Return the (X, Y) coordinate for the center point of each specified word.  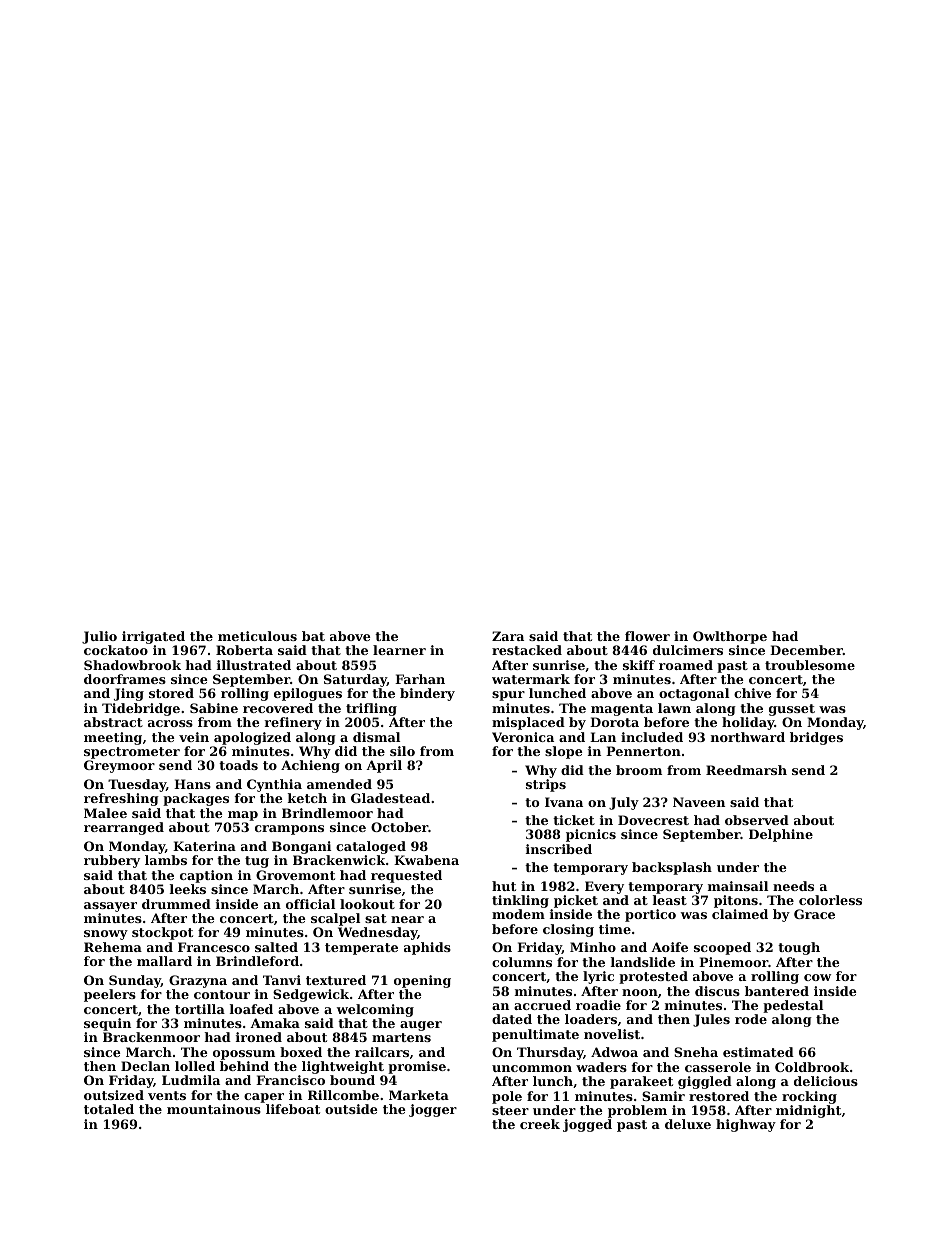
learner (399, 650)
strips (546, 785)
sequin (107, 1024)
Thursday (550, 1053)
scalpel (335, 919)
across (170, 723)
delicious (826, 1081)
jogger (433, 1110)
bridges (816, 738)
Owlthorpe (730, 637)
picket (576, 901)
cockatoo (116, 650)
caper (264, 1098)
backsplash (672, 868)
